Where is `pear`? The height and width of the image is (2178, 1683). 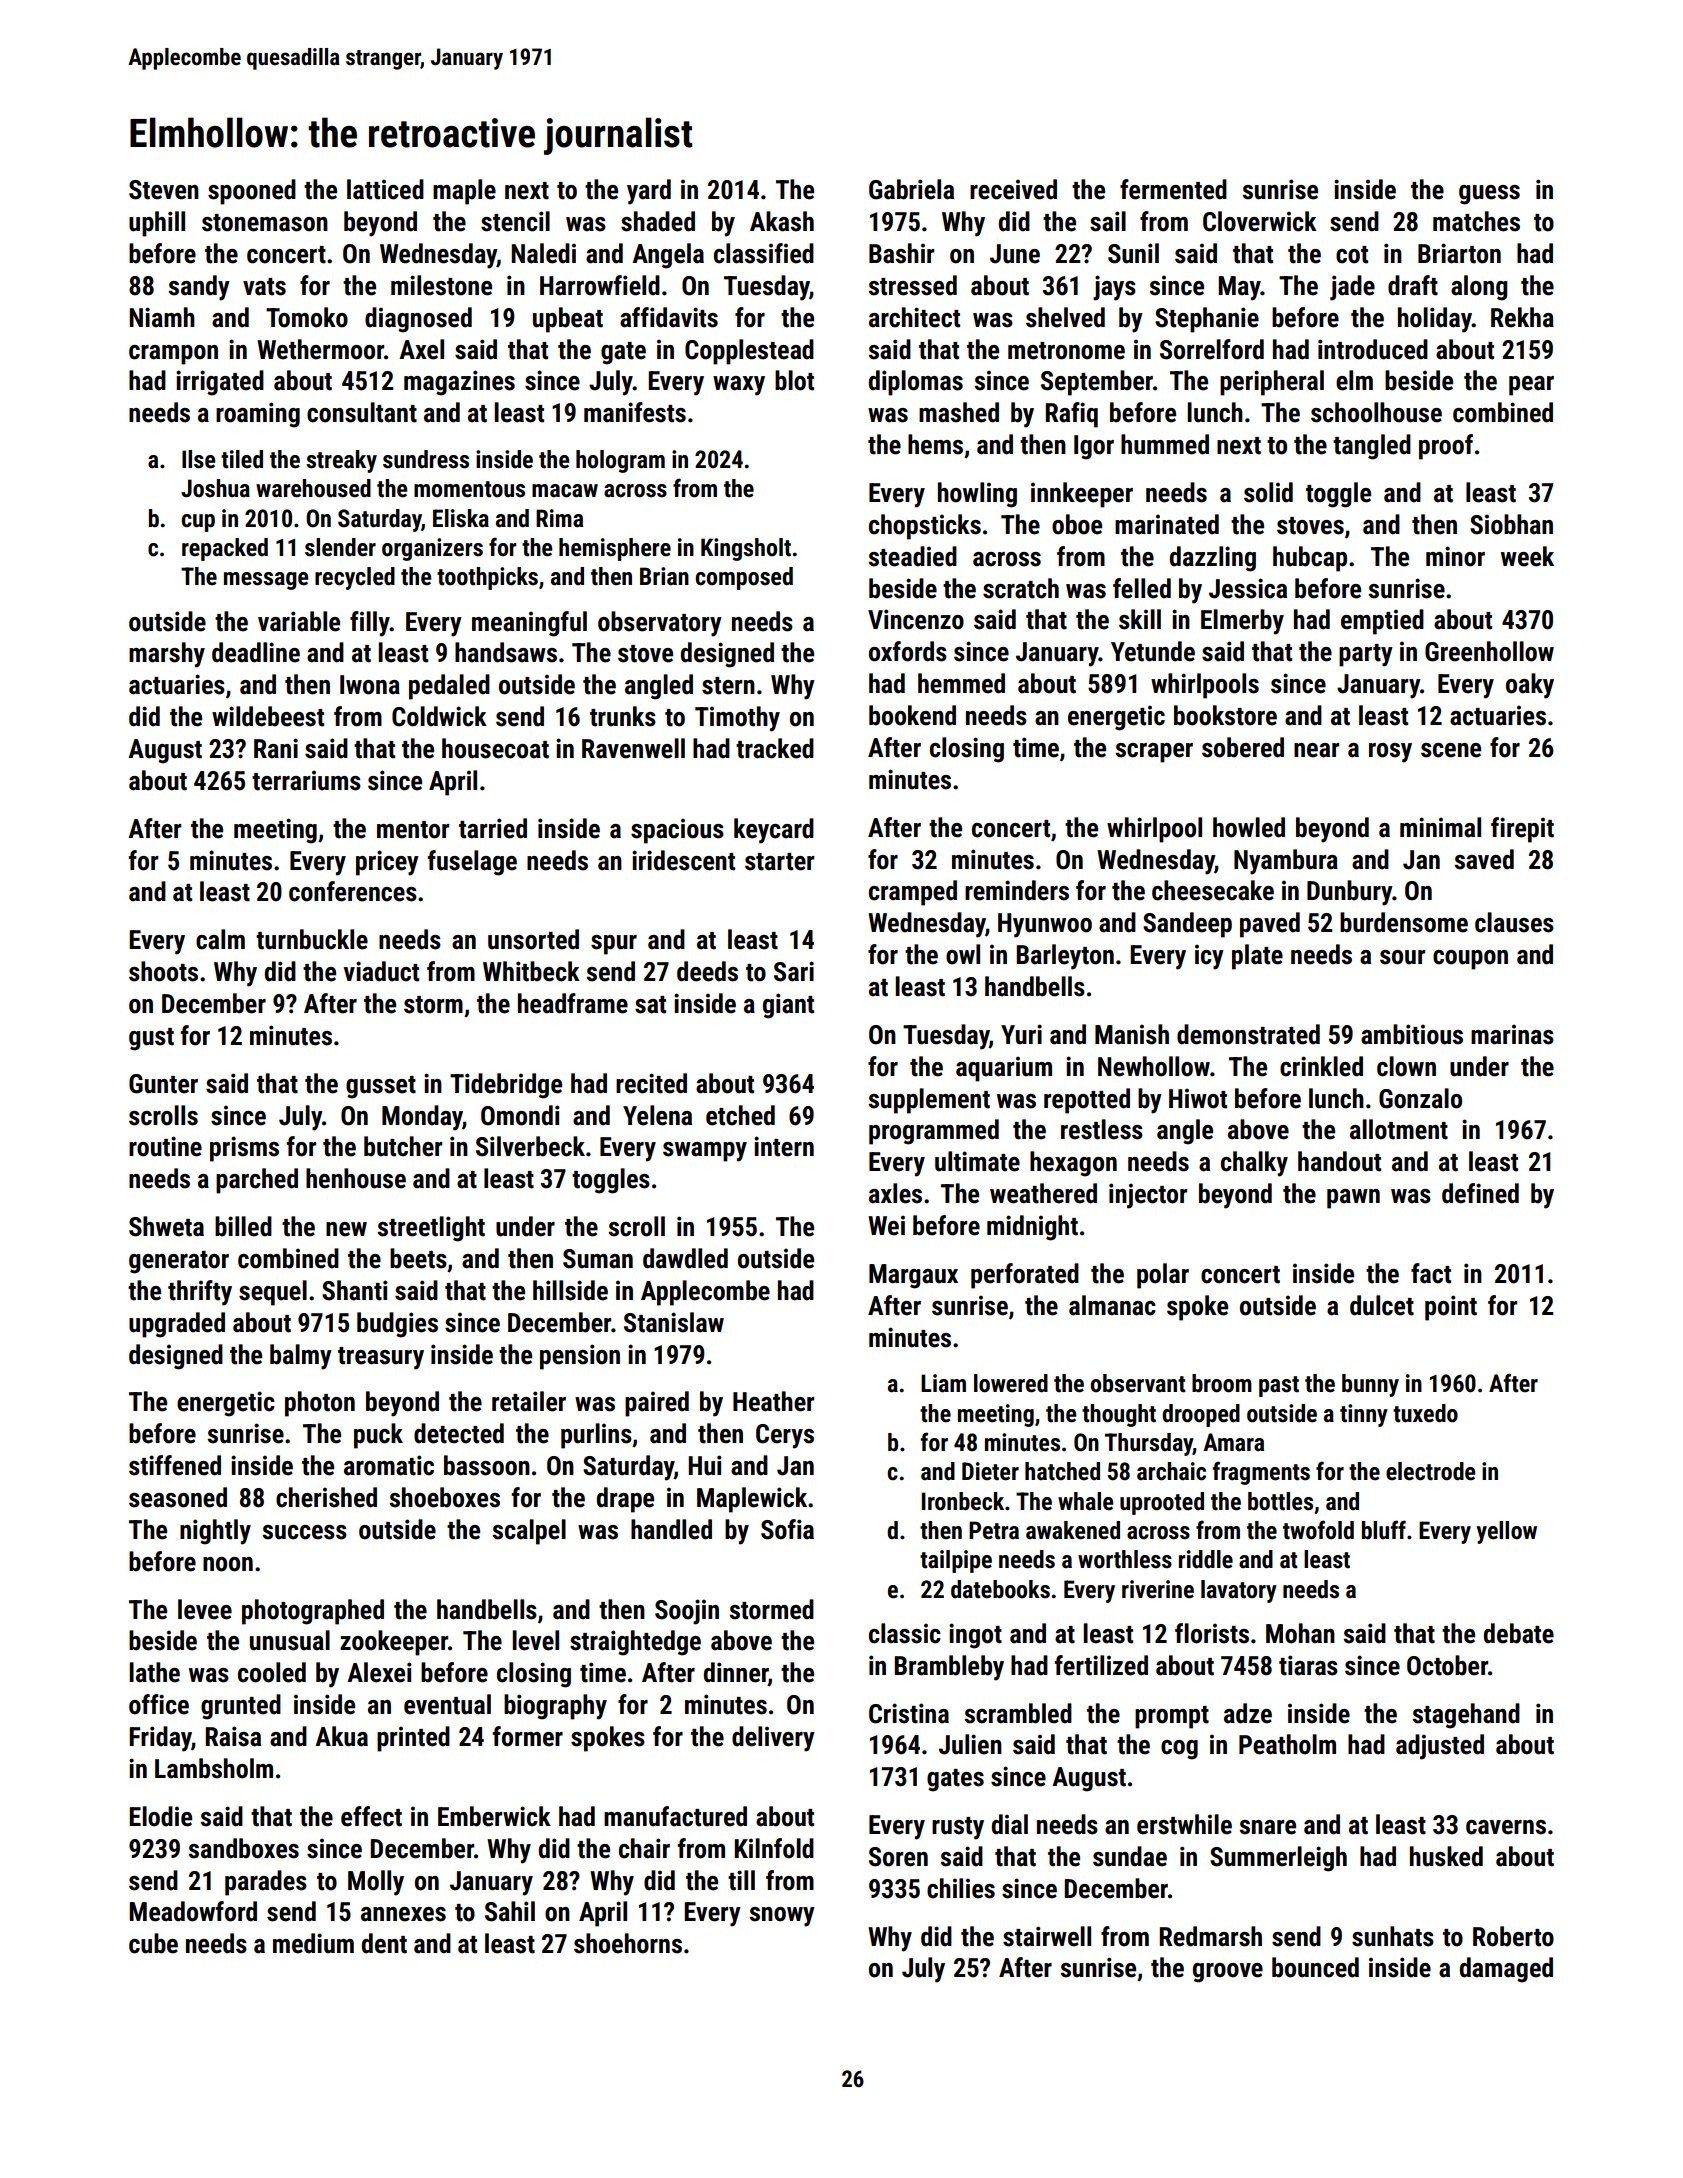
pear is located at coordinates (1531, 386).
